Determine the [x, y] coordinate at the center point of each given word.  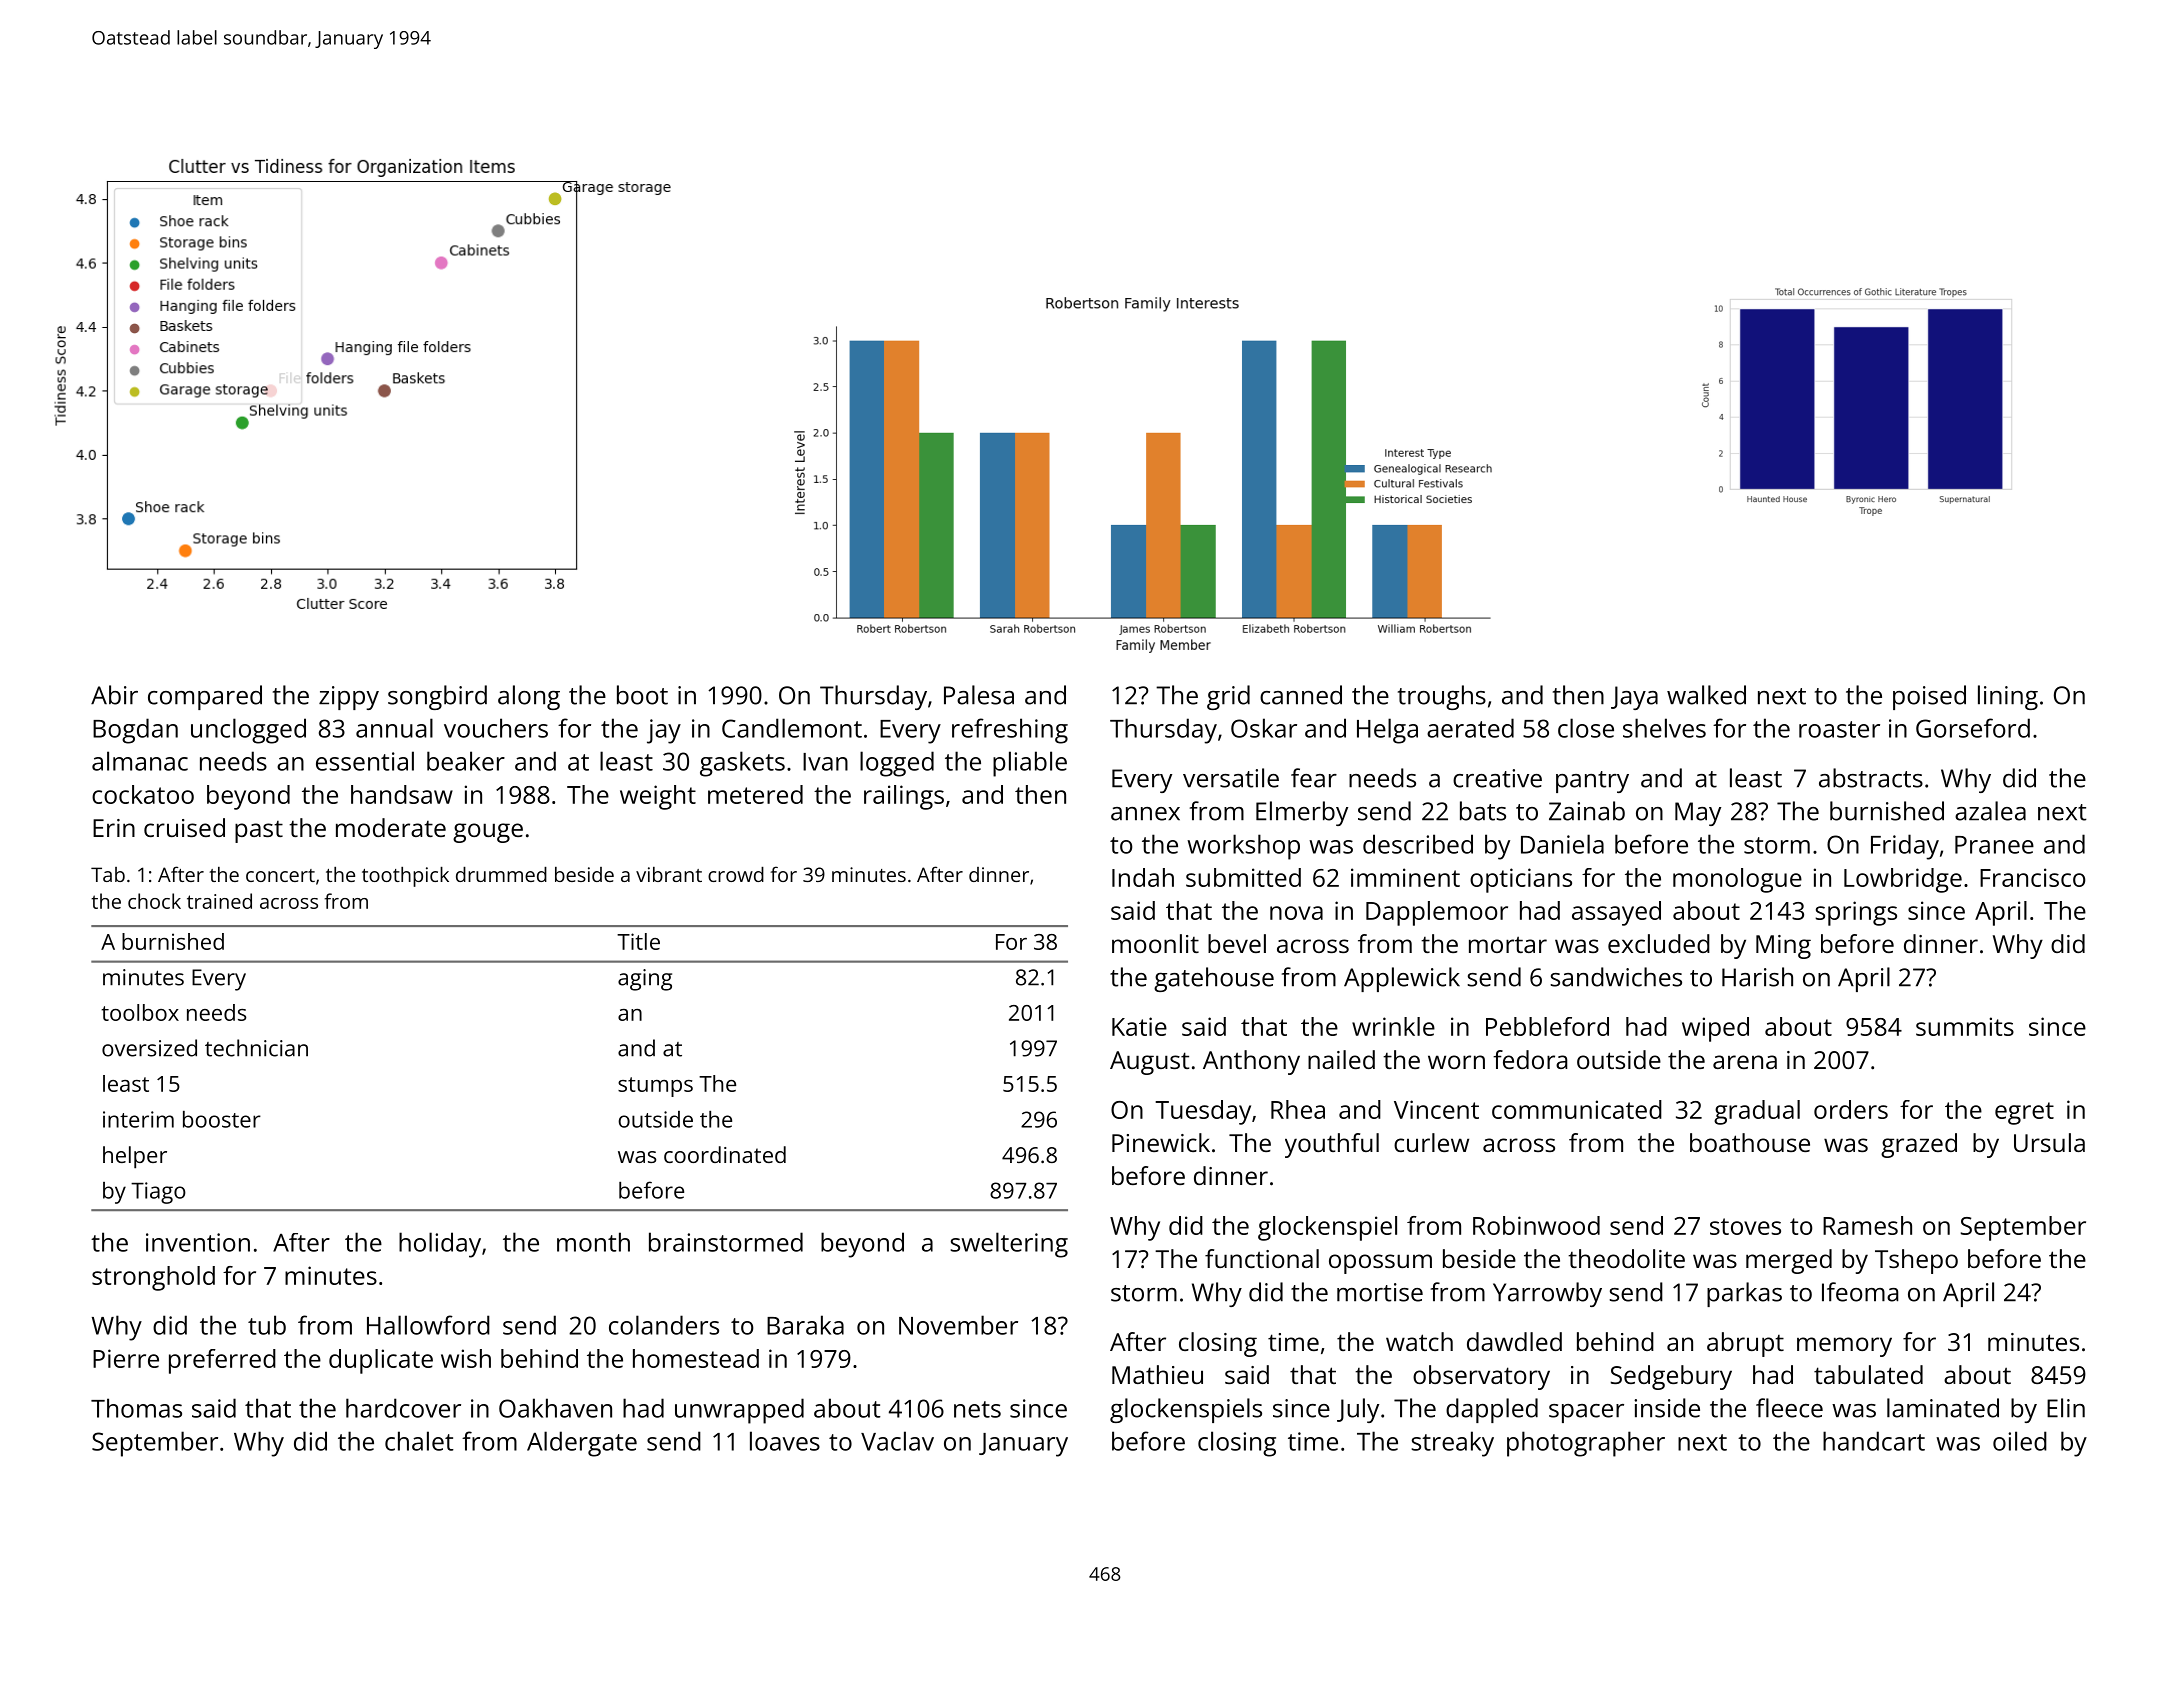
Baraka [805, 1325]
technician [256, 1048]
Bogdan [135, 731]
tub [267, 1325]
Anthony [1251, 1062]
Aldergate [582, 1444]
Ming [1783, 947]
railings [904, 797]
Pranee [1994, 845]
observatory [1481, 1377]
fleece [1789, 1408]
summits [1965, 1026]
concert [280, 875]
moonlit [1155, 943]
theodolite [1626, 1258]
